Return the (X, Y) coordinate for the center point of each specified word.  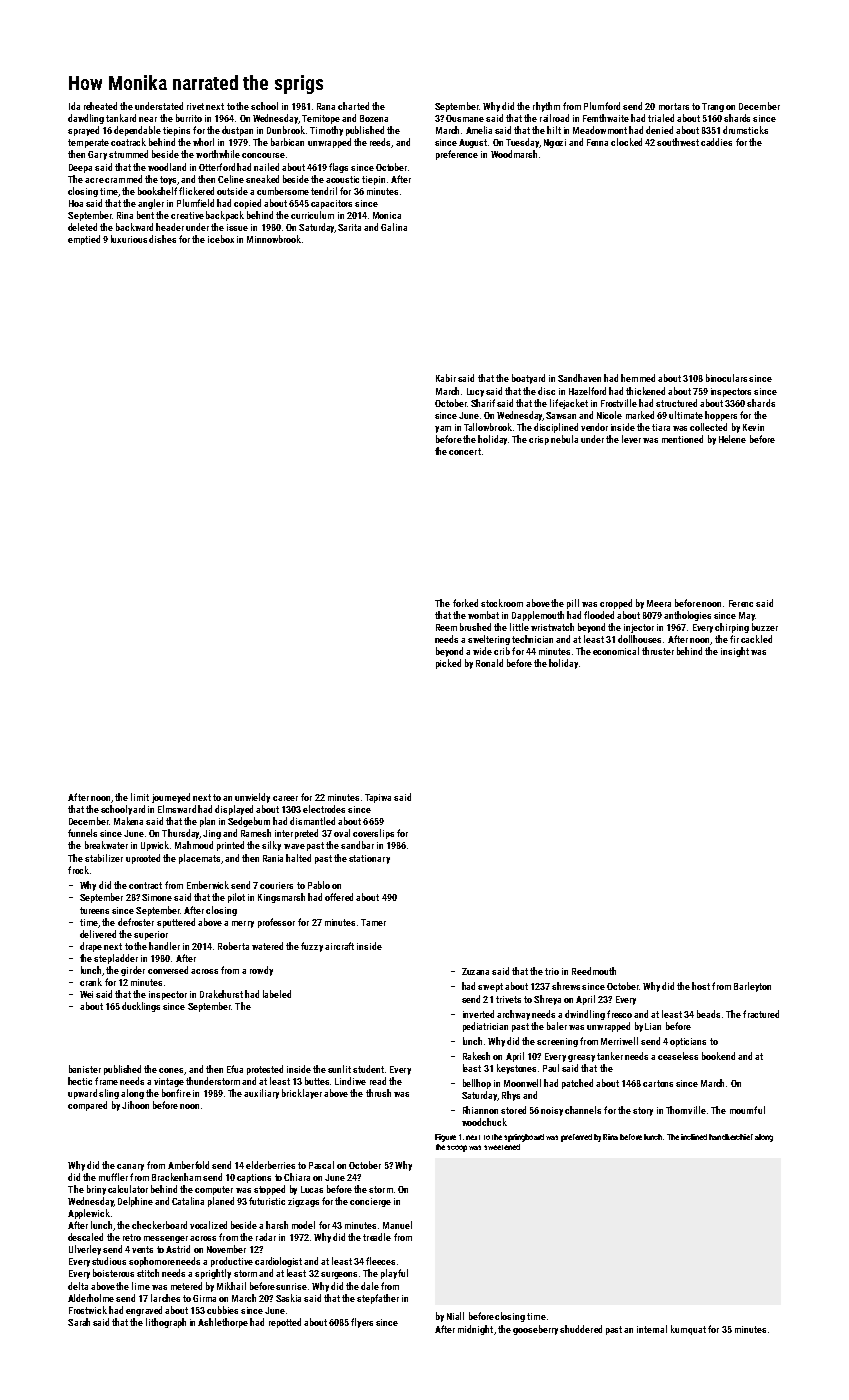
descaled (85, 1237)
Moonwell (522, 1083)
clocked (626, 142)
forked (465, 603)
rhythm (546, 107)
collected (708, 427)
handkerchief (731, 1137)
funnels (82, 833)
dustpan (237, 131)
